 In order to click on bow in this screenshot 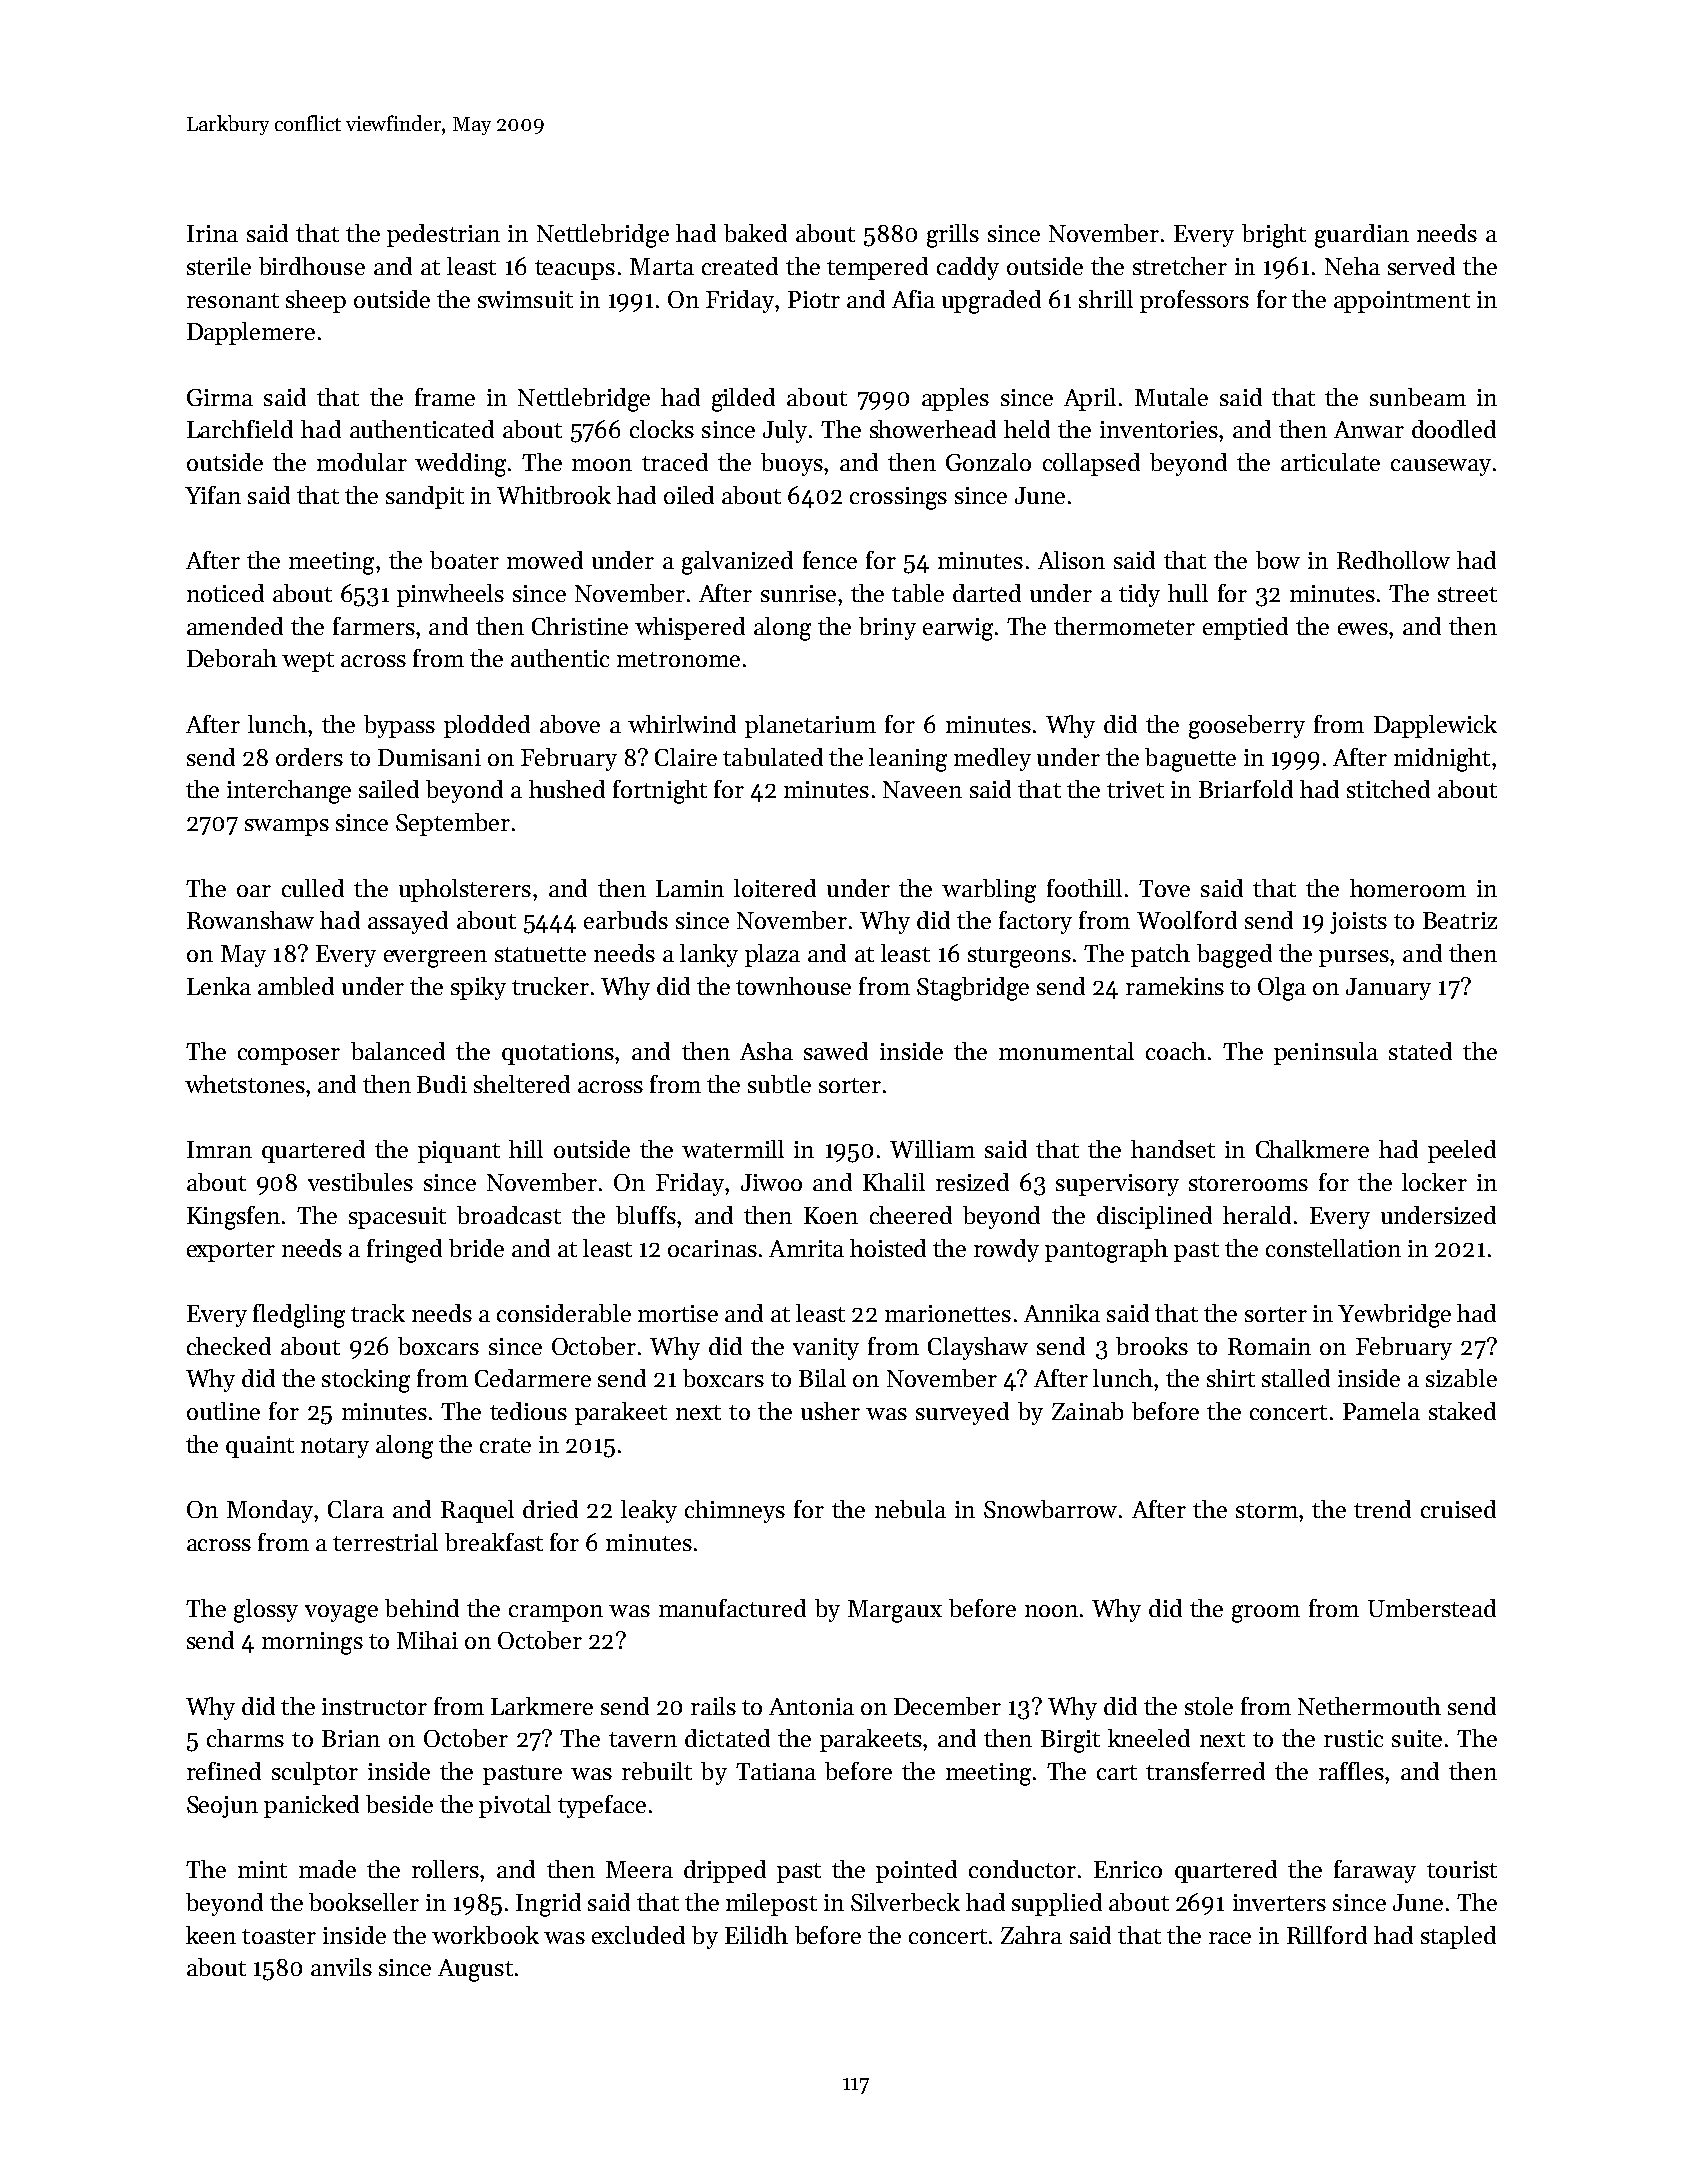, I will do `click(1278, 560)`.
